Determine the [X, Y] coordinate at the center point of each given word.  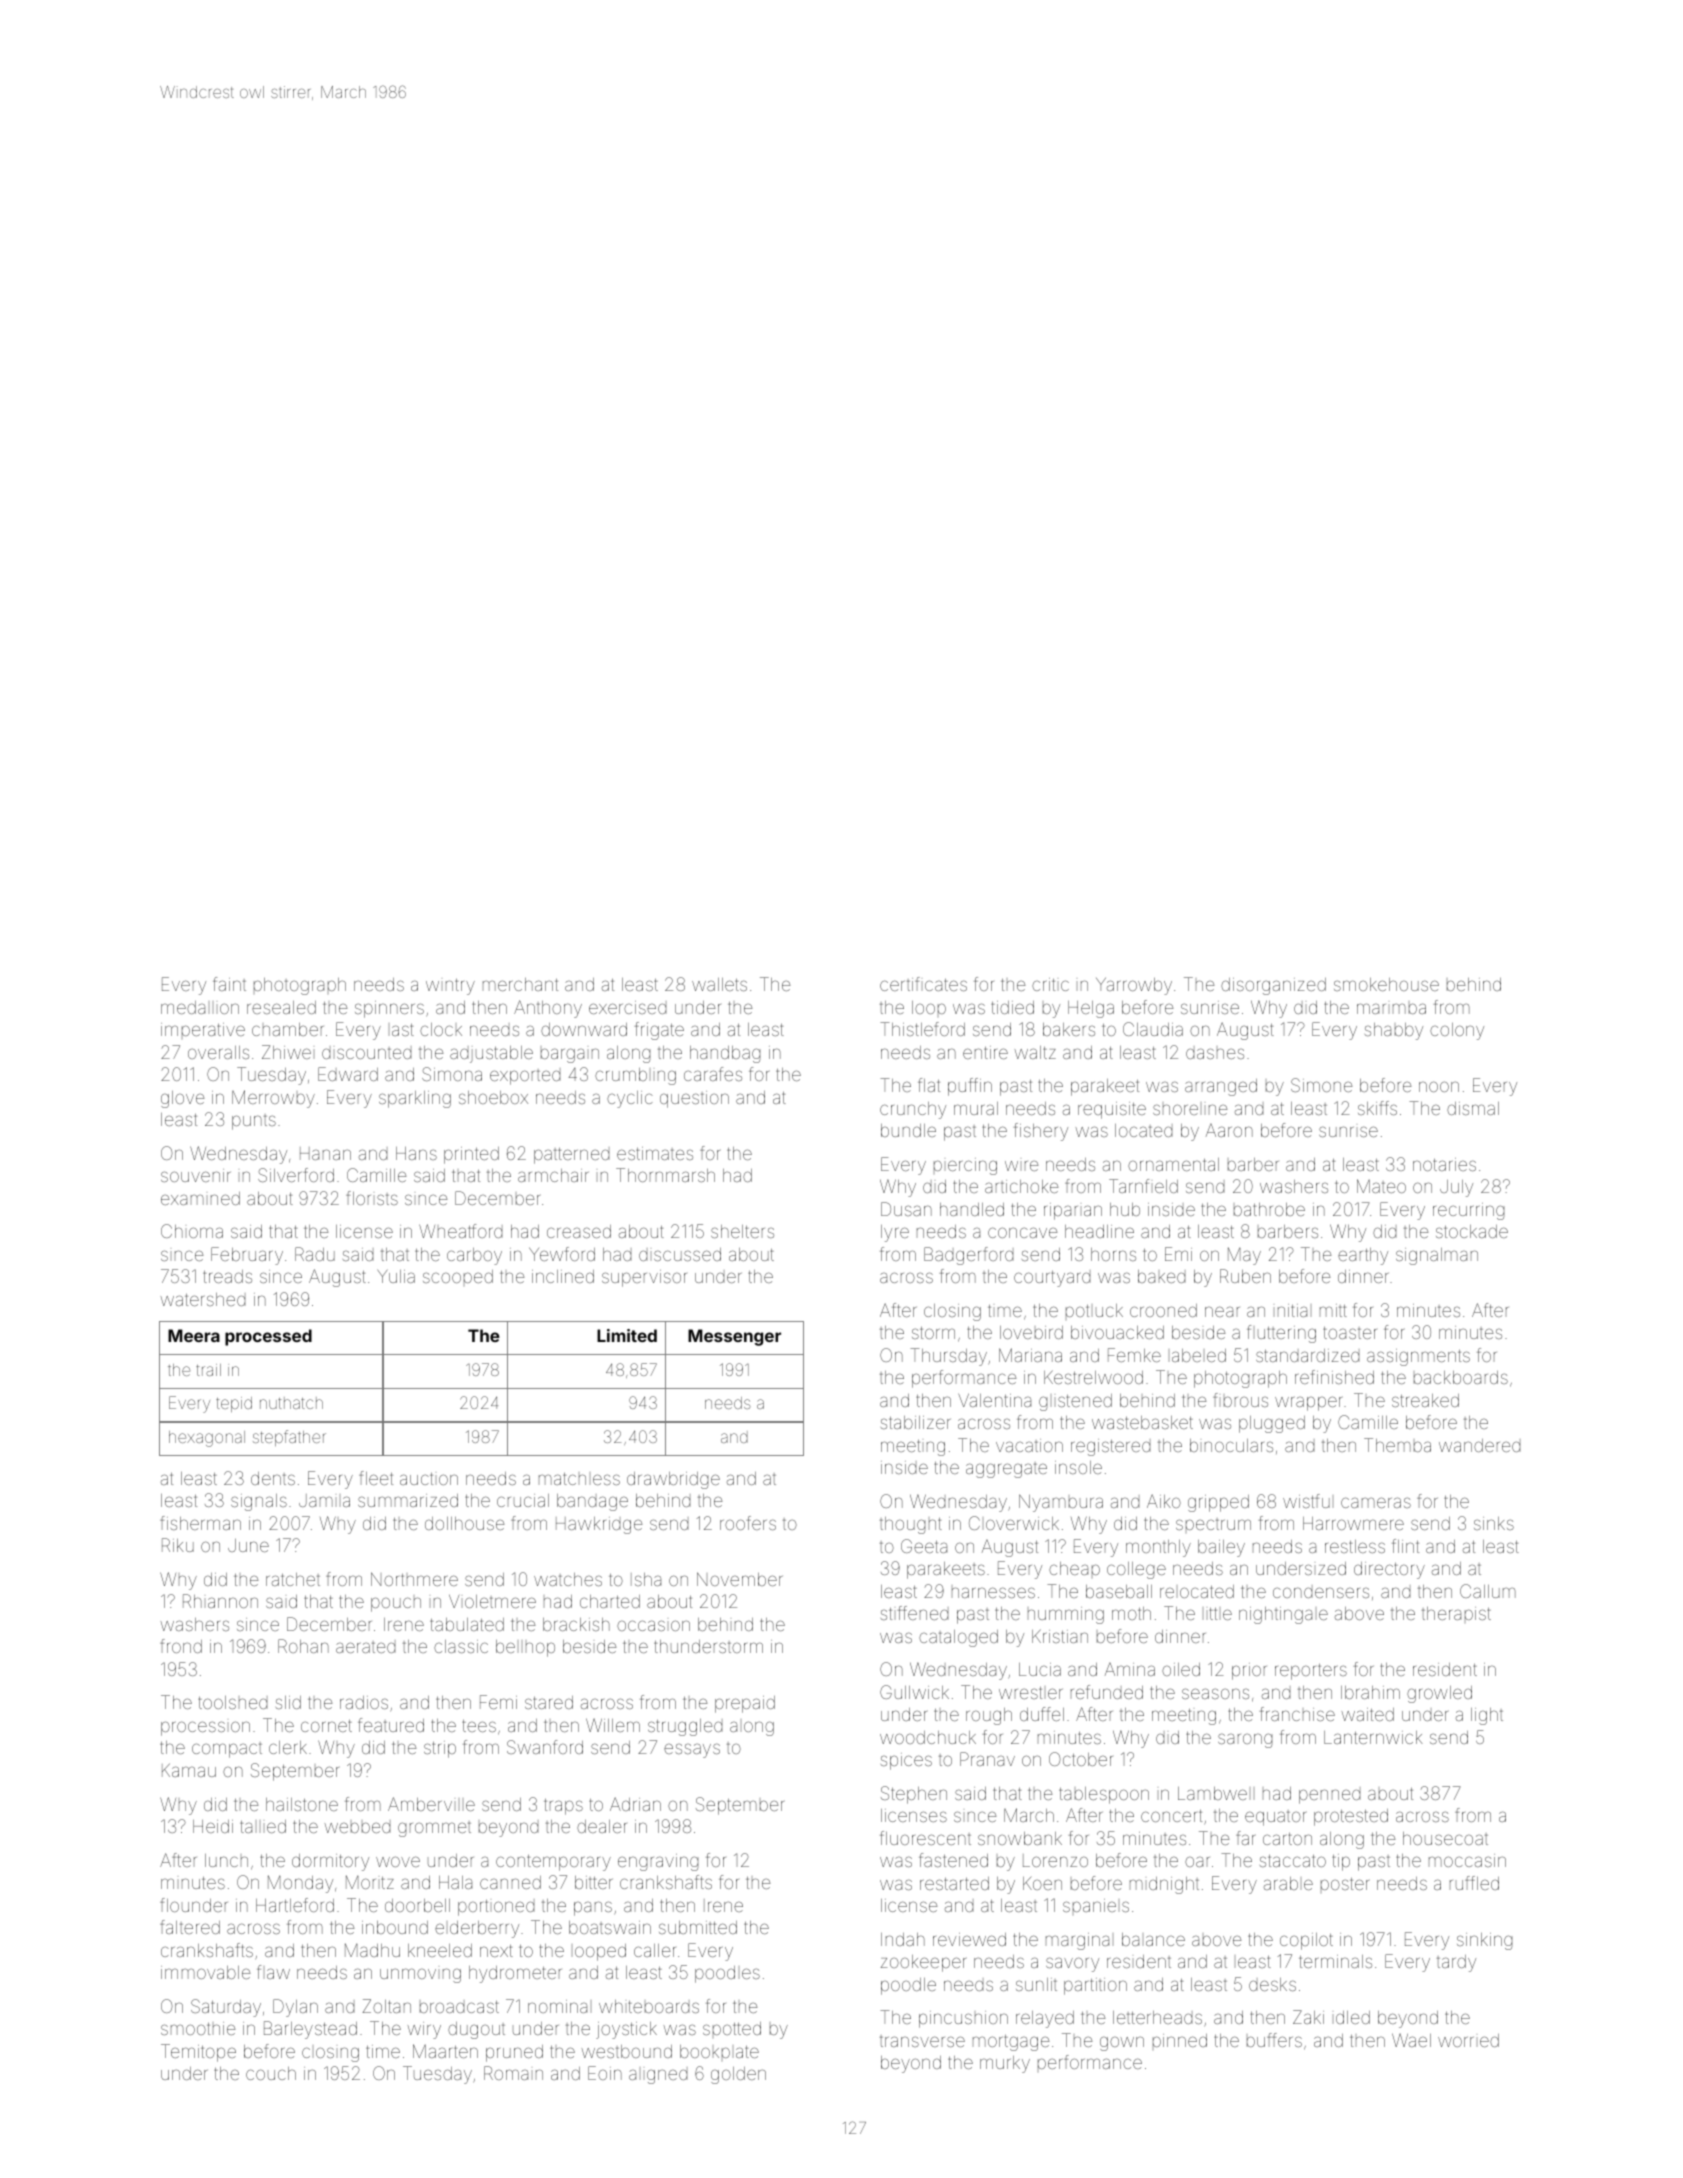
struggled [685, 1727]
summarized [408, 1500]
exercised [627, 1007]
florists [372, 1198]
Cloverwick [1014, 1523]
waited [1367, 1714]
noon [1439, 1086]
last [403, 1030]
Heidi [213, 1826]
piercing [965, 1166]
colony [1457, 1031]
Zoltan [386, 2006]
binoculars [1231, 1445]
